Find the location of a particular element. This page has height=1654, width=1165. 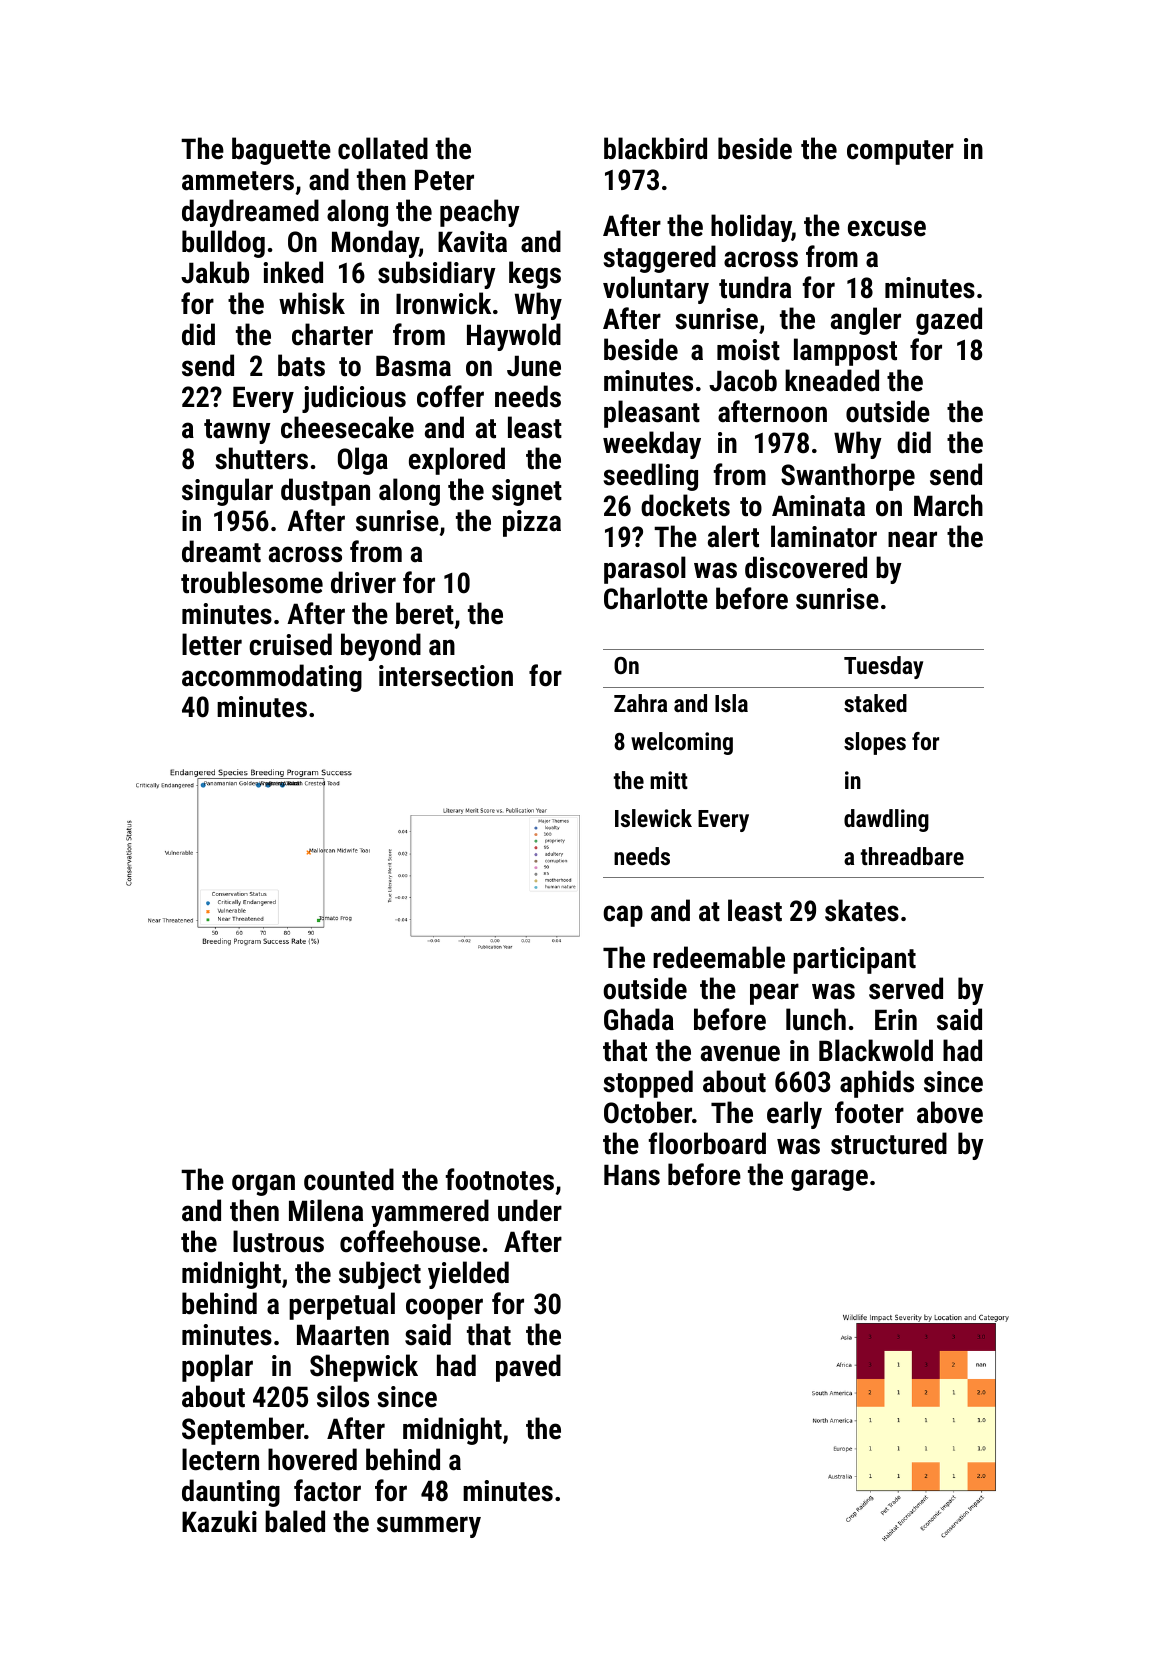

daunting is located at coordinates (231, 1493).
